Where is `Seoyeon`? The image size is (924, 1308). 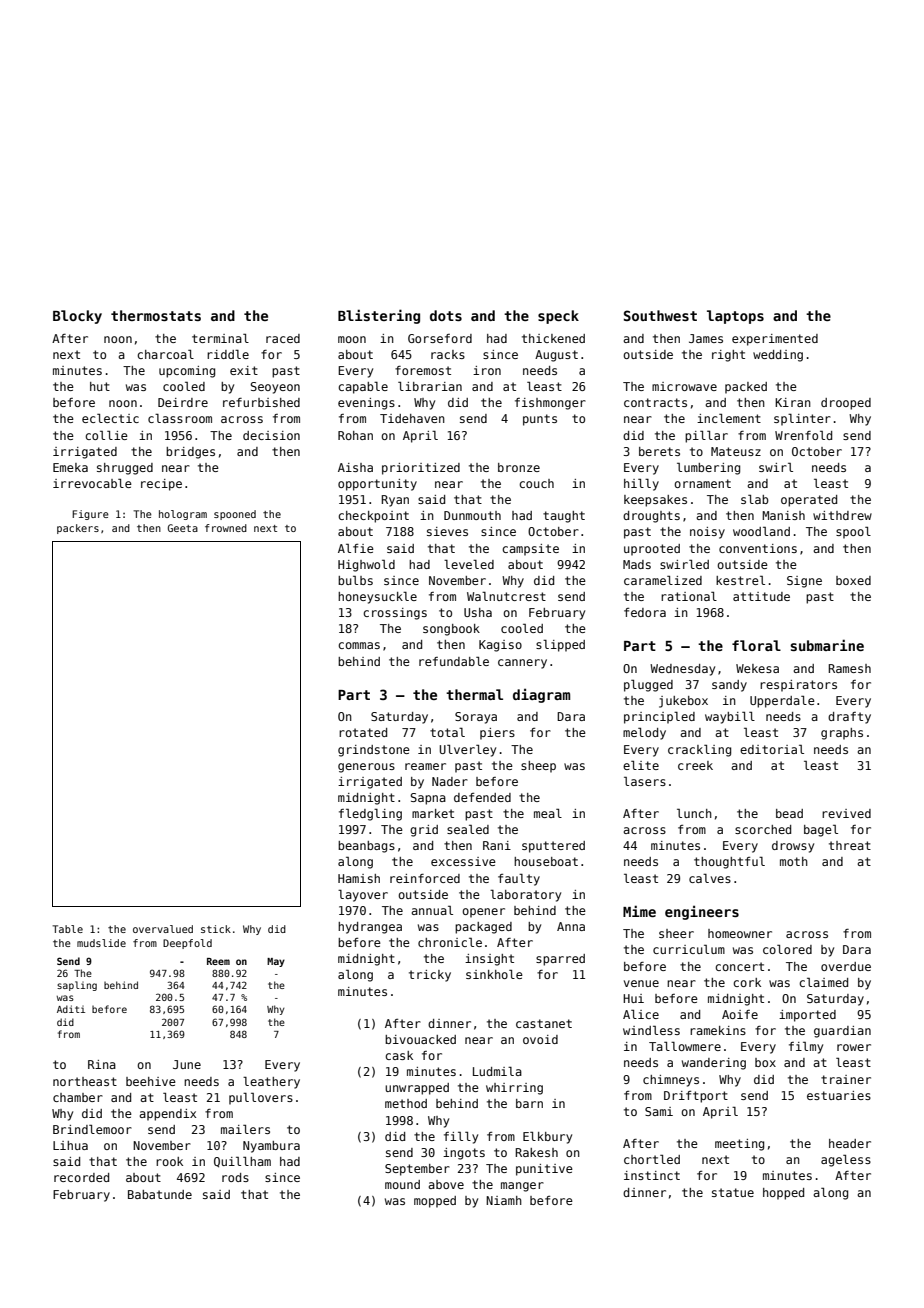 Seoyeon is located at coordinates (275, 388).
